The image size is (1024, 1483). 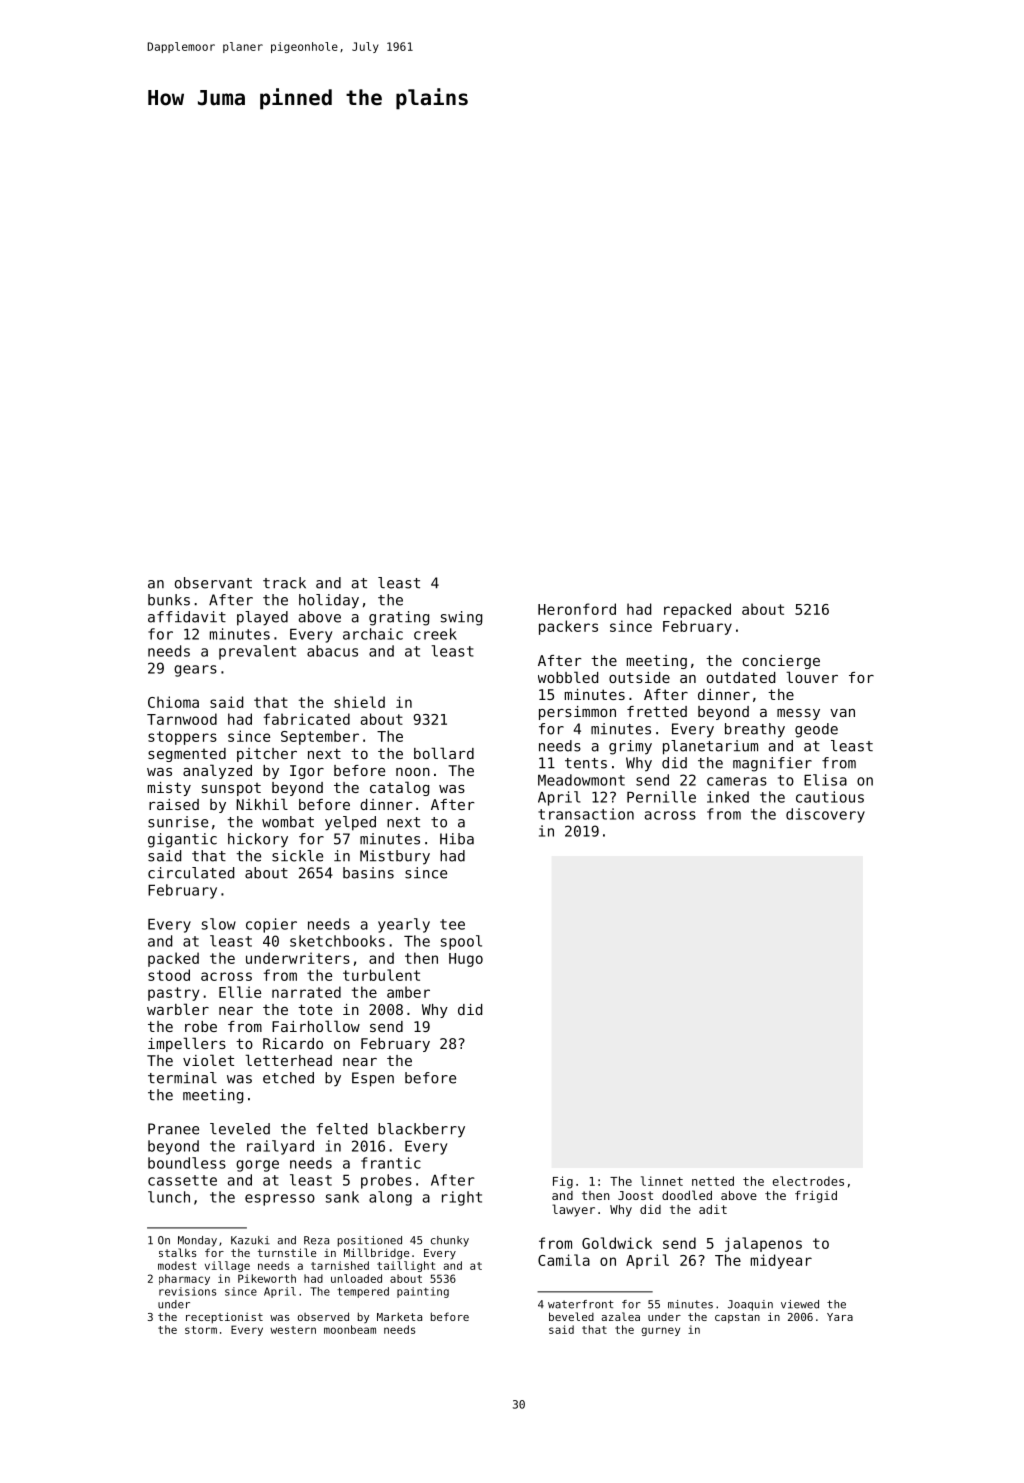 I want to click on revisions, so click(x=187, y=1291).
